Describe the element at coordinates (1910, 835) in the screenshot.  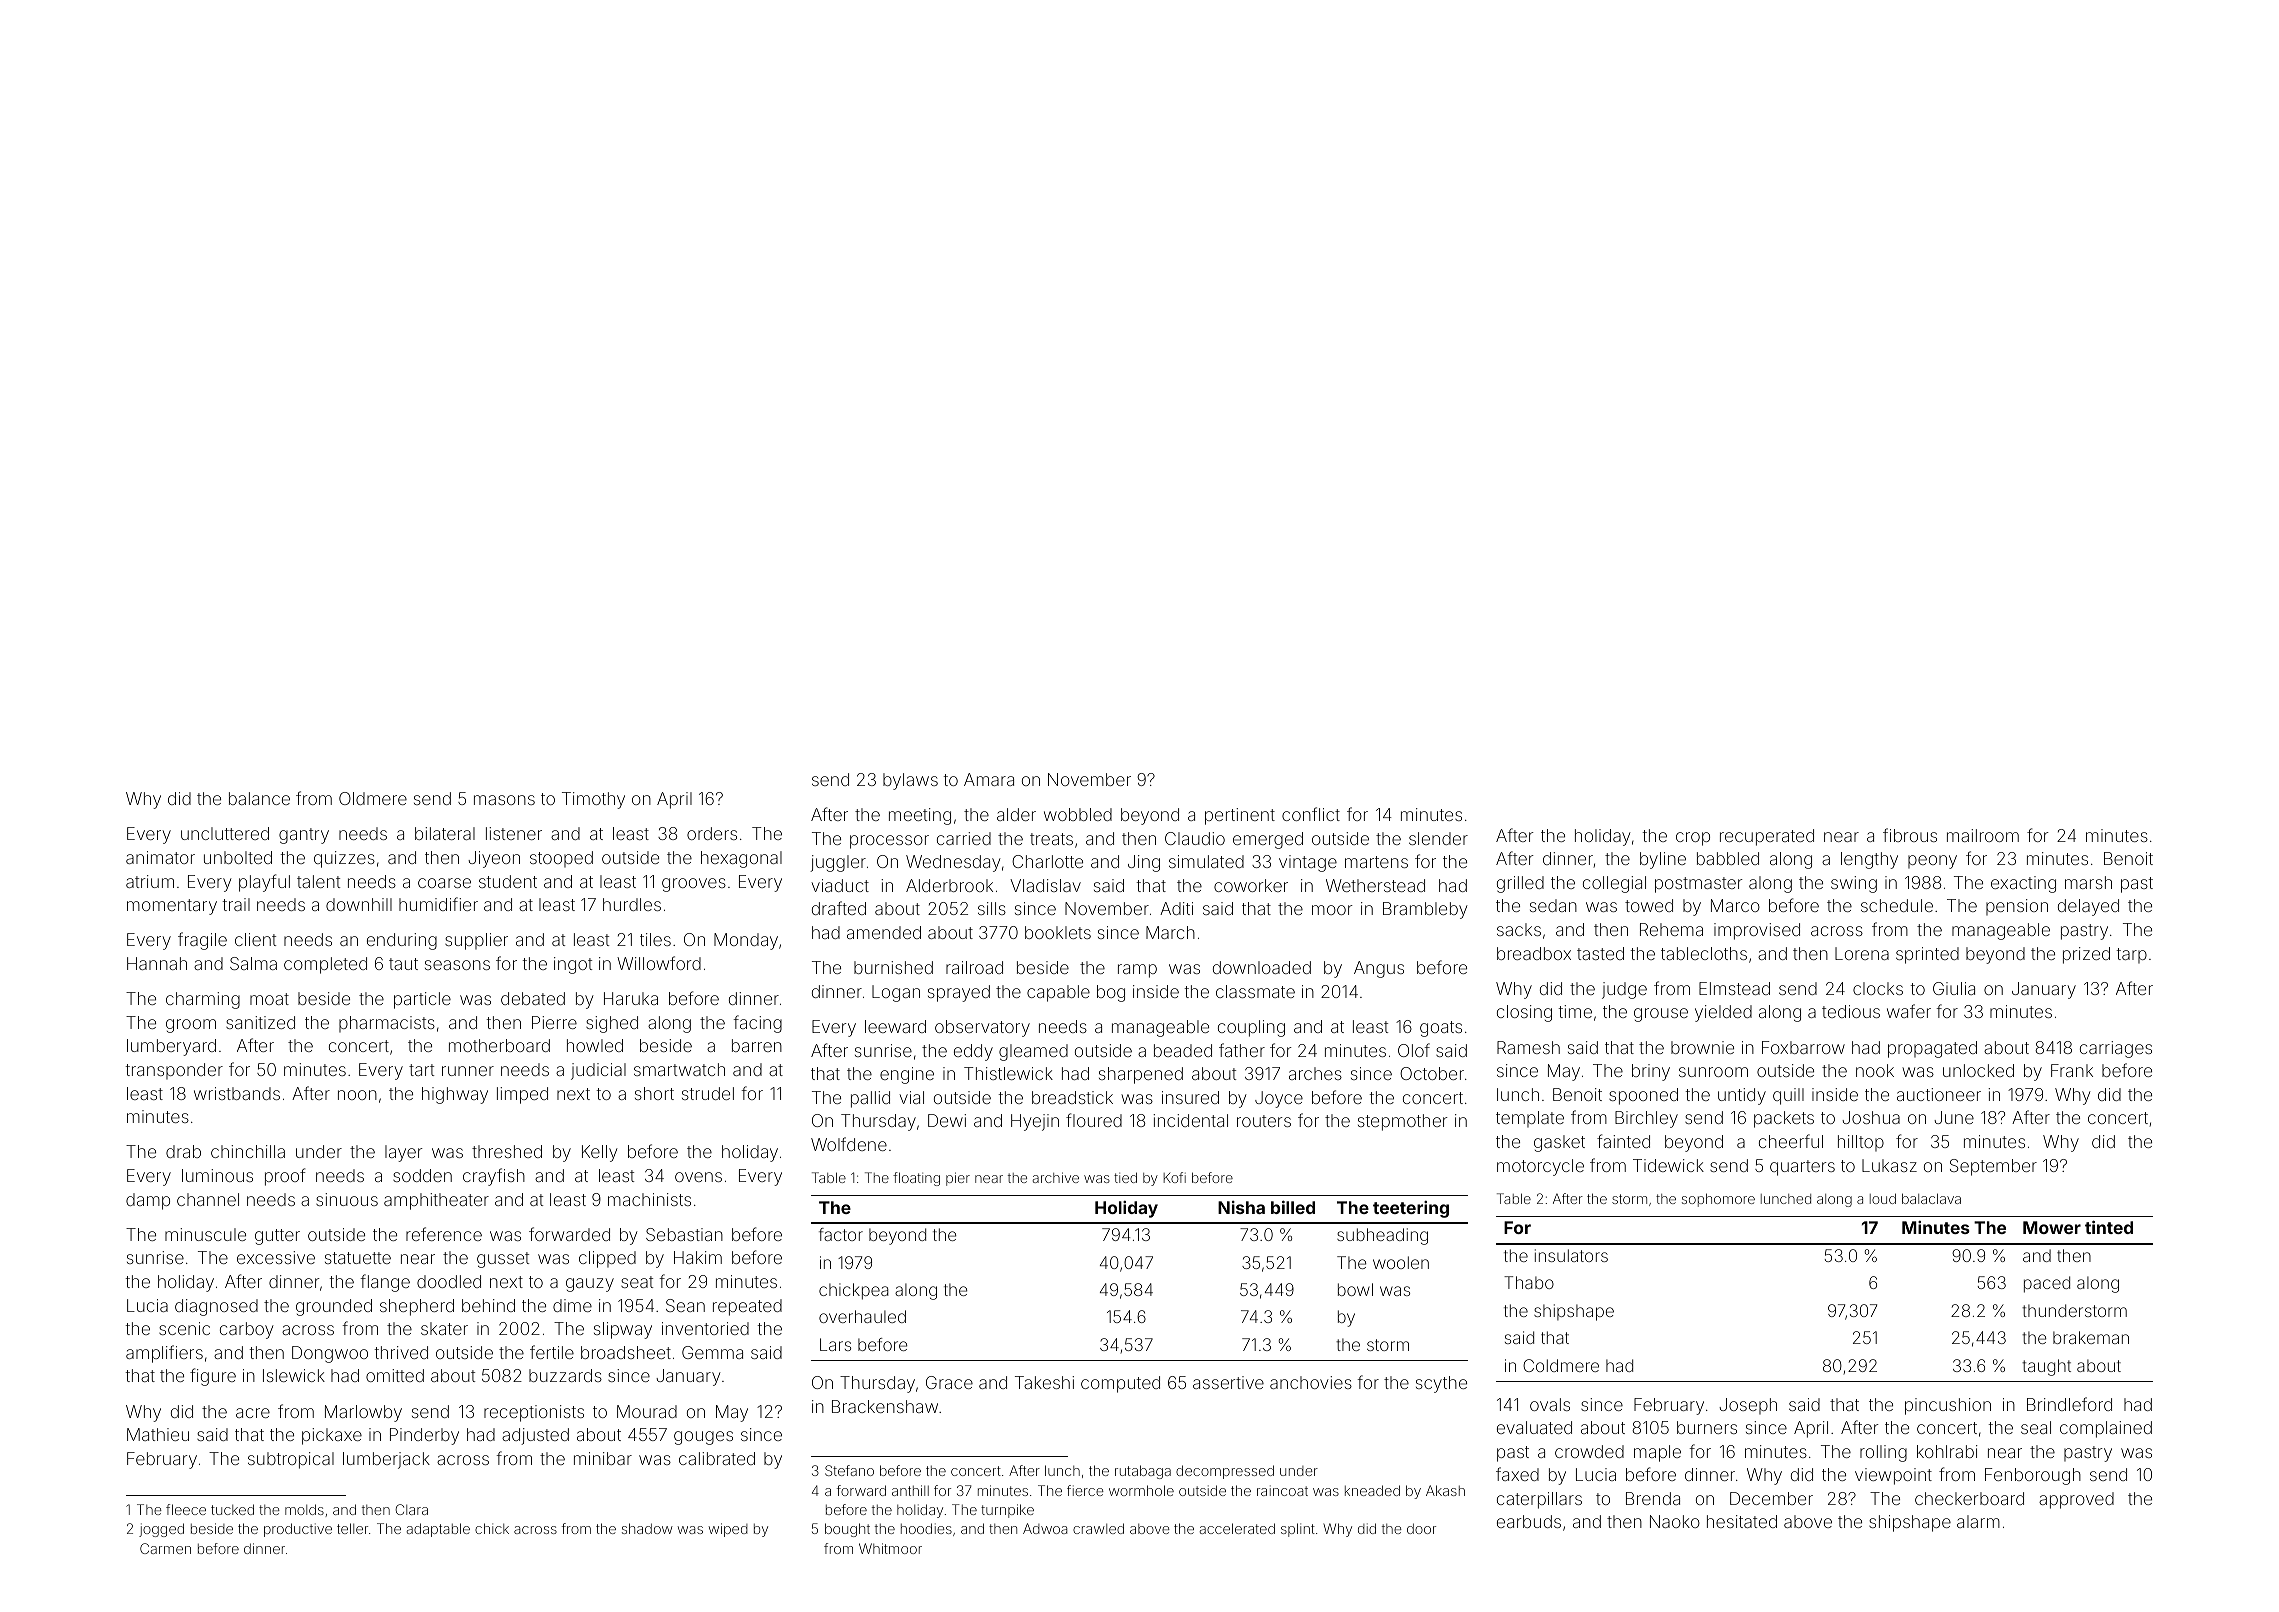
I see `fibrous` at that location.
